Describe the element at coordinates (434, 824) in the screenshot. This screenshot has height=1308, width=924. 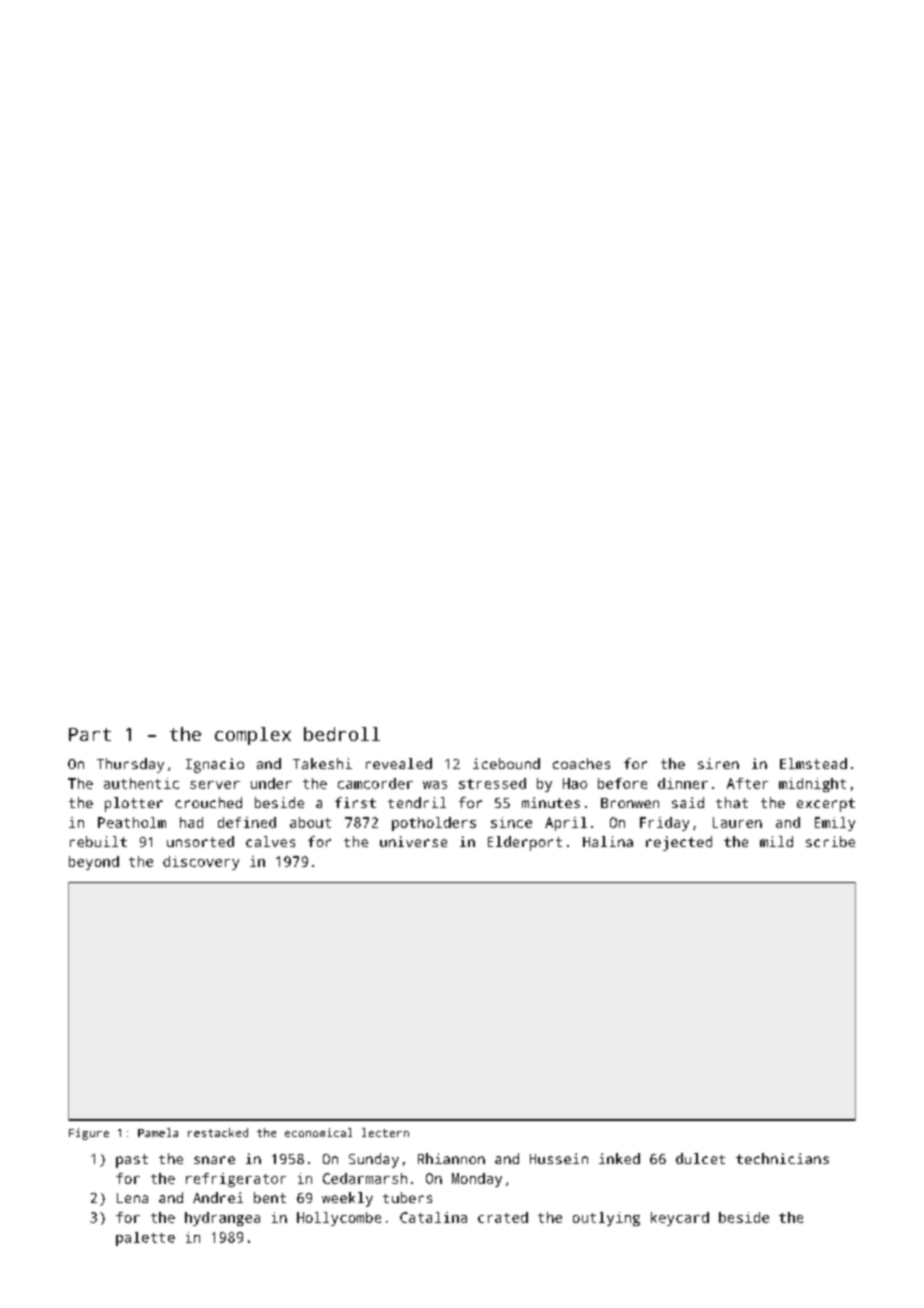
I see `potholders` at that location.
